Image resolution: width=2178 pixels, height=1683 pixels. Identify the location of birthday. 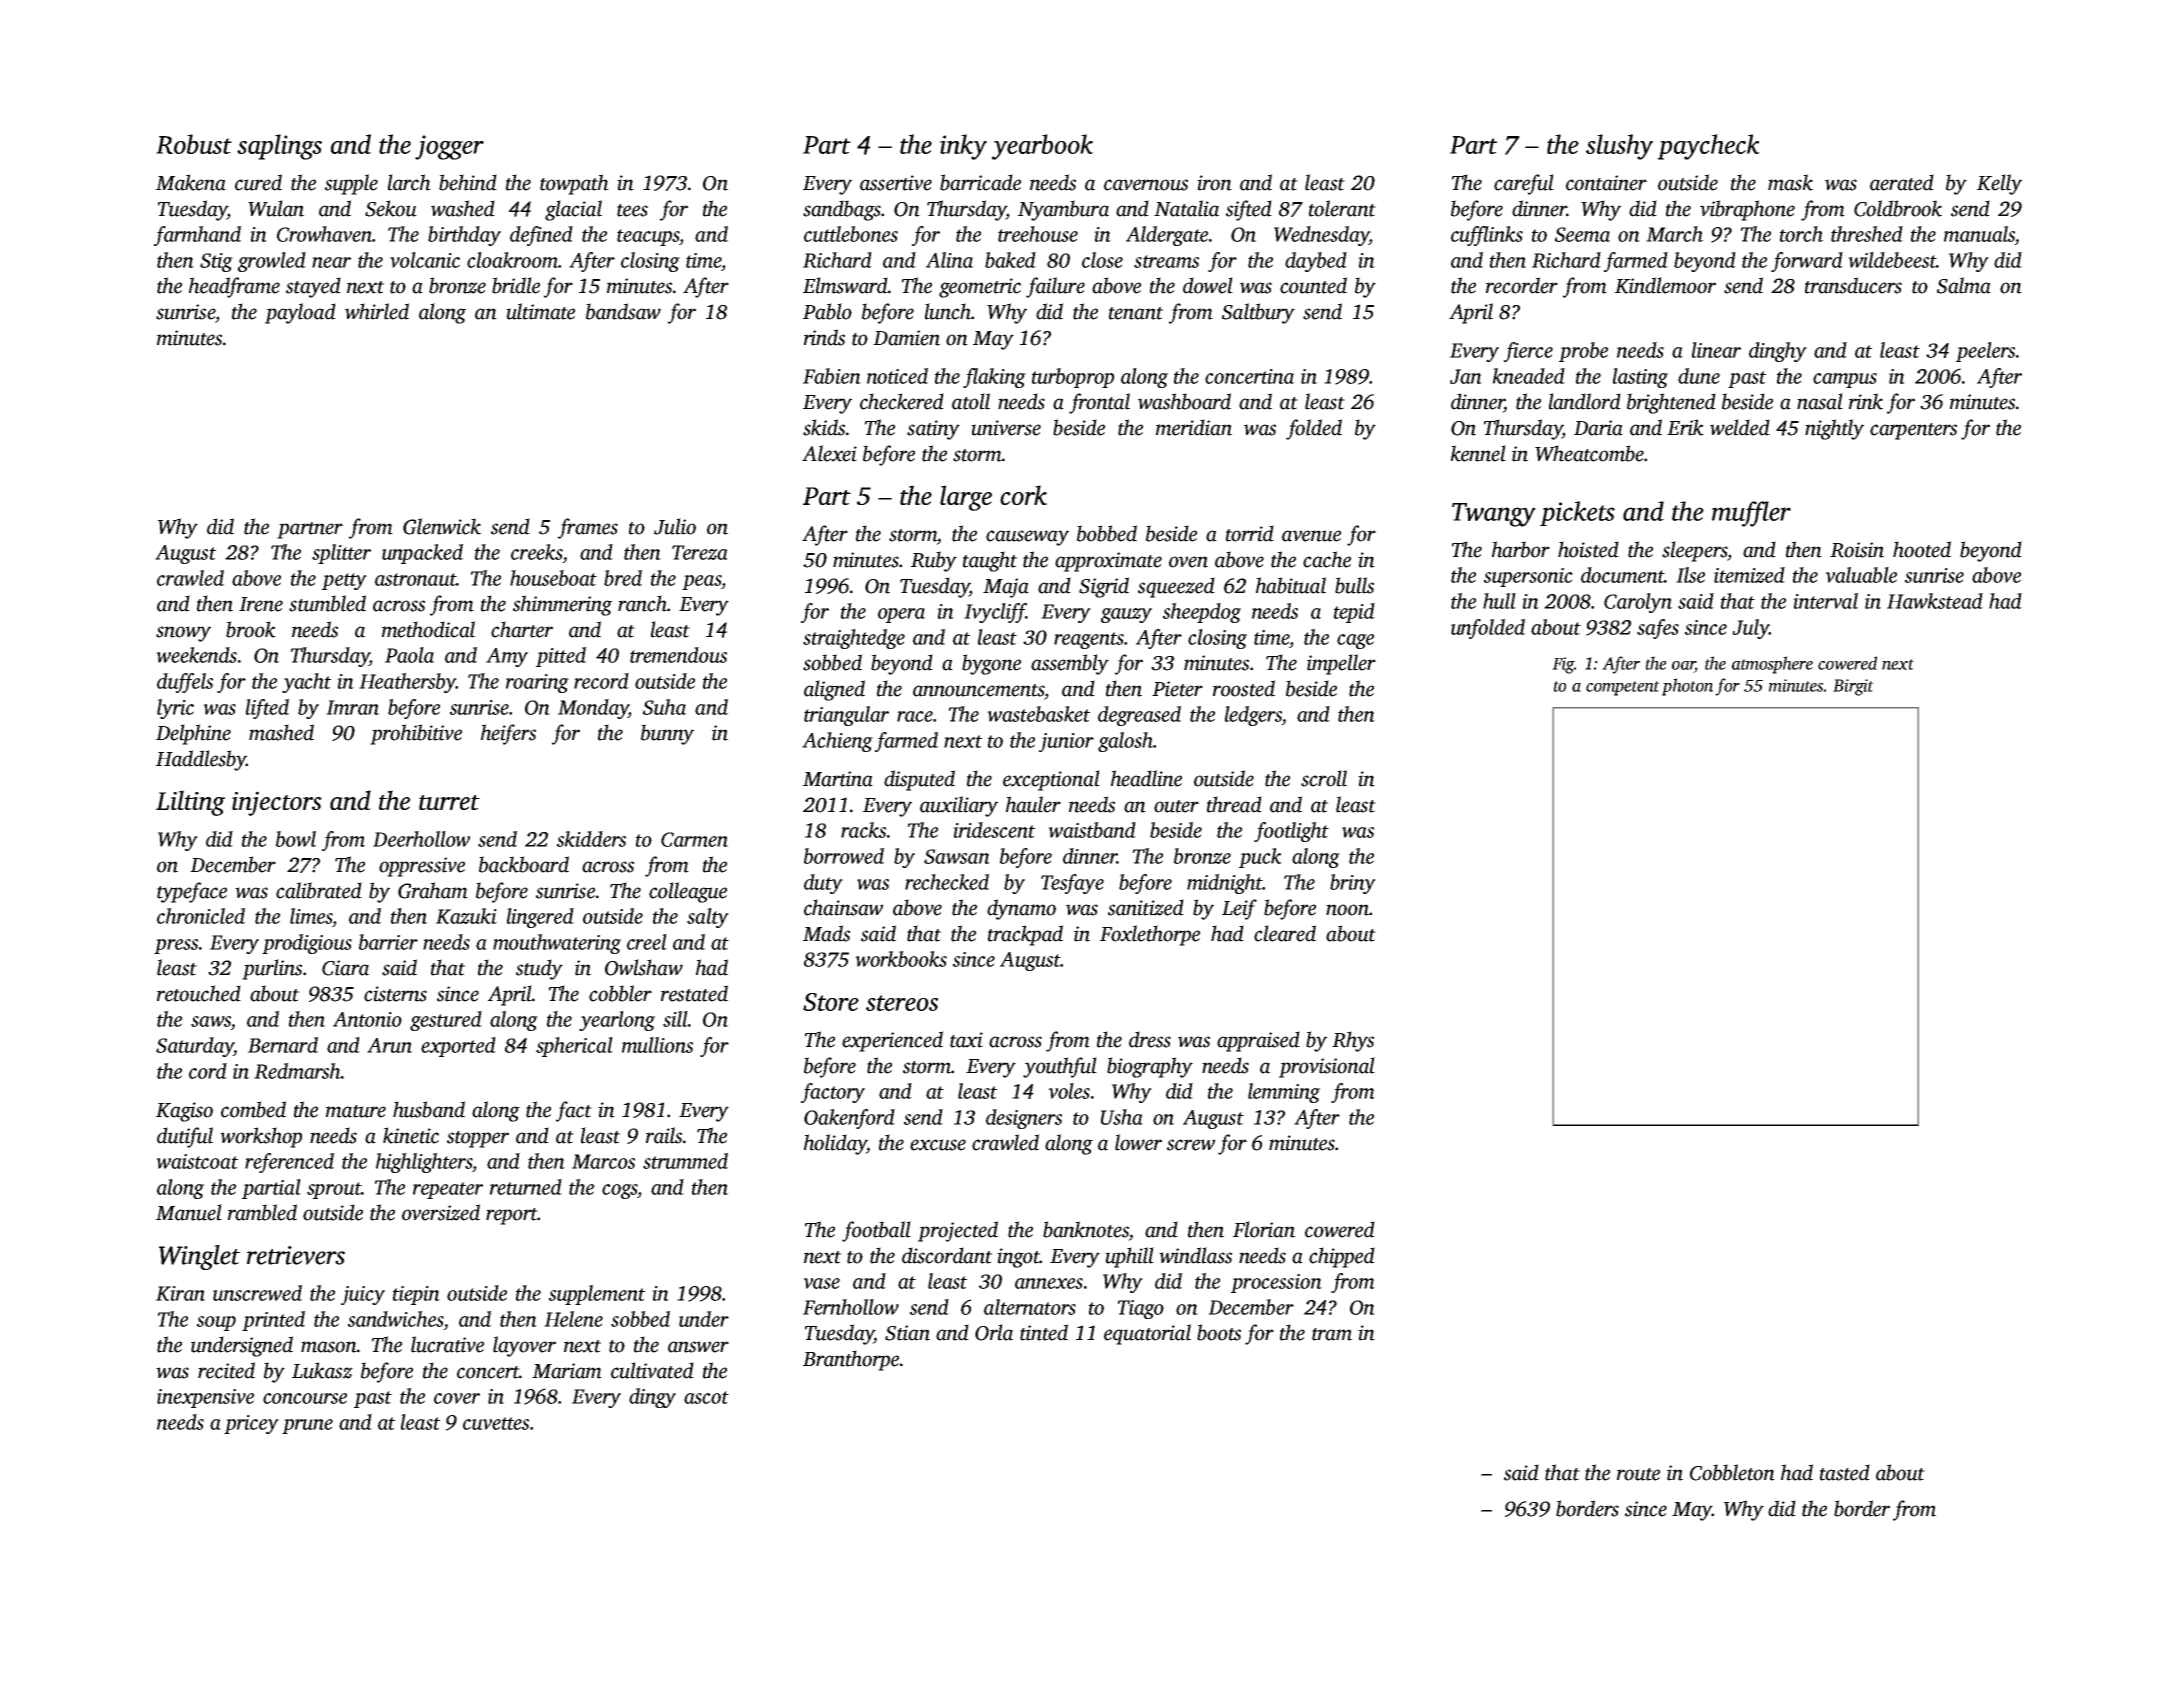
(464, 236).
